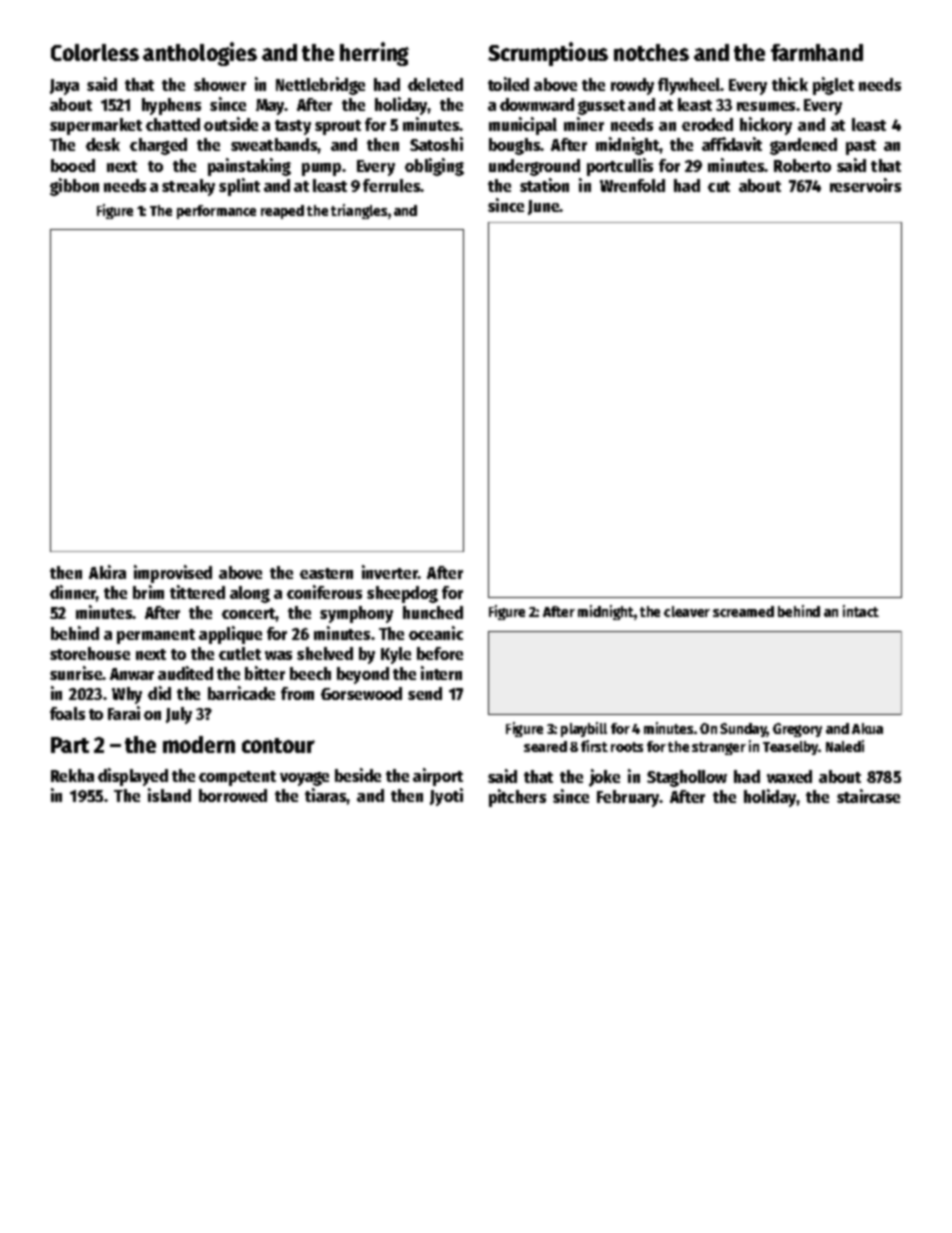 Image resolution: width=952 pixels, height=1233 pixels. I want to click on performance, so click(216, 212).
